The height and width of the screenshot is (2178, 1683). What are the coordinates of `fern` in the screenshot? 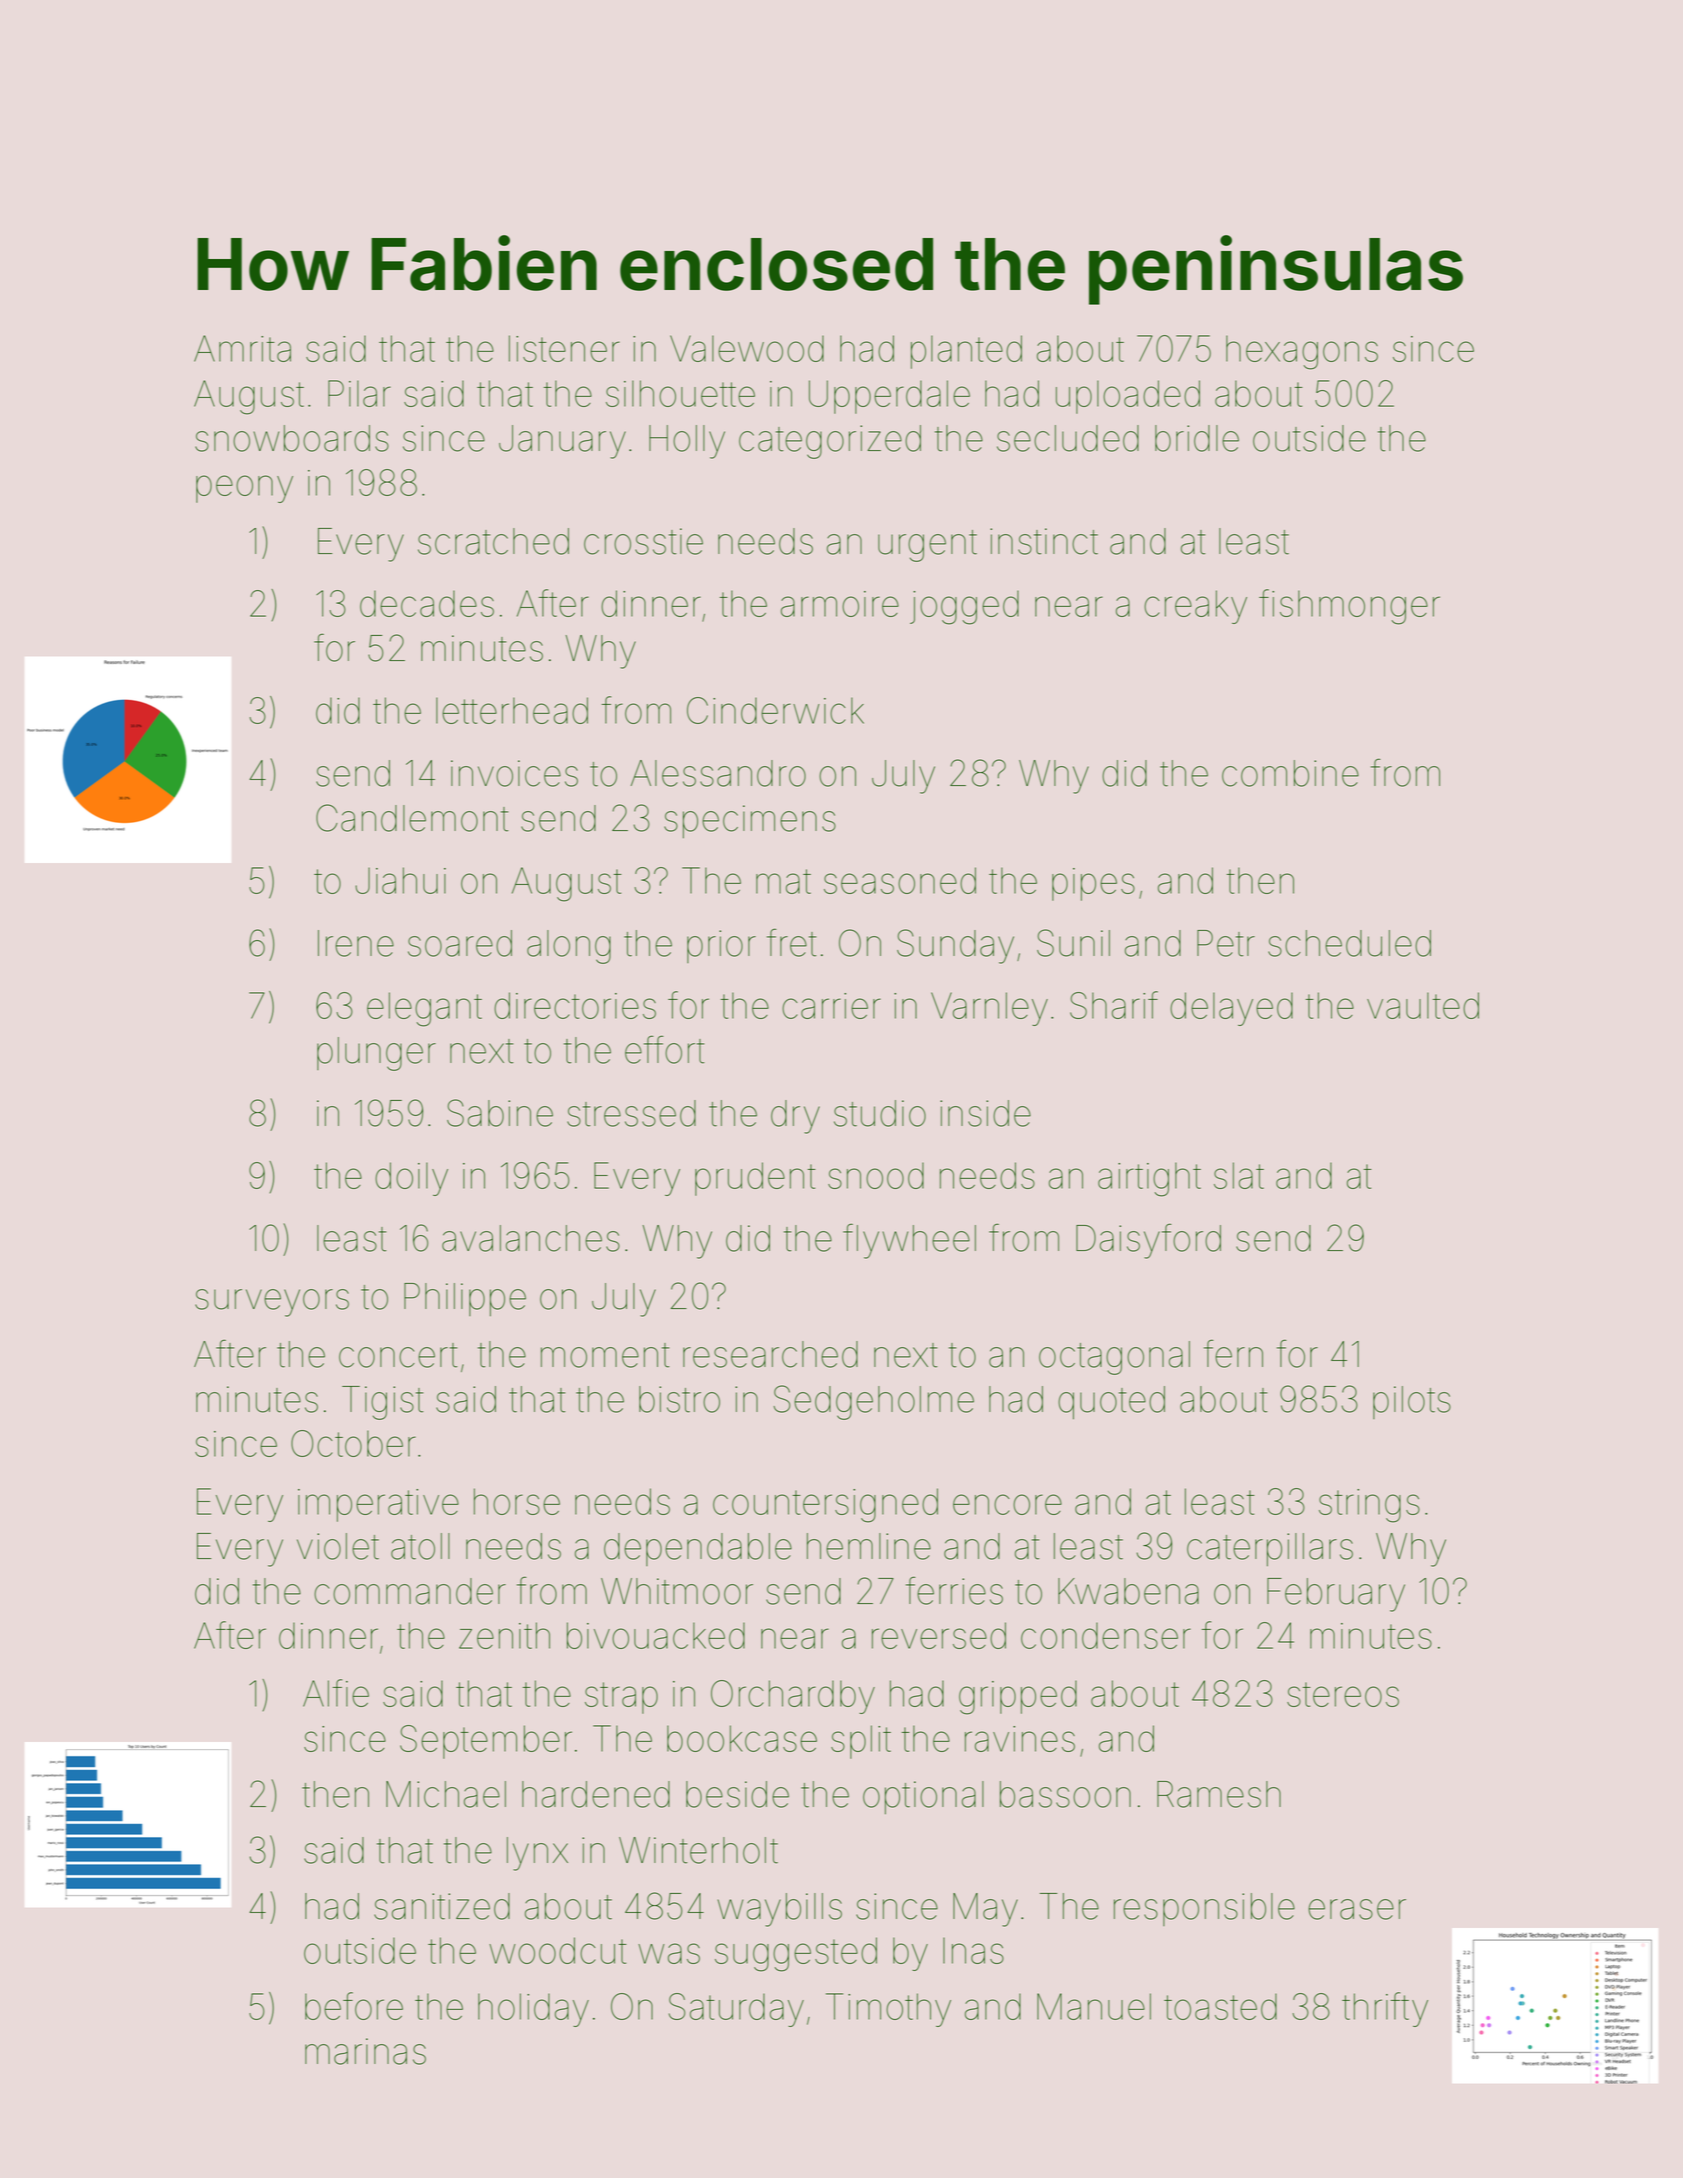 It's located at (1233, 1353).
